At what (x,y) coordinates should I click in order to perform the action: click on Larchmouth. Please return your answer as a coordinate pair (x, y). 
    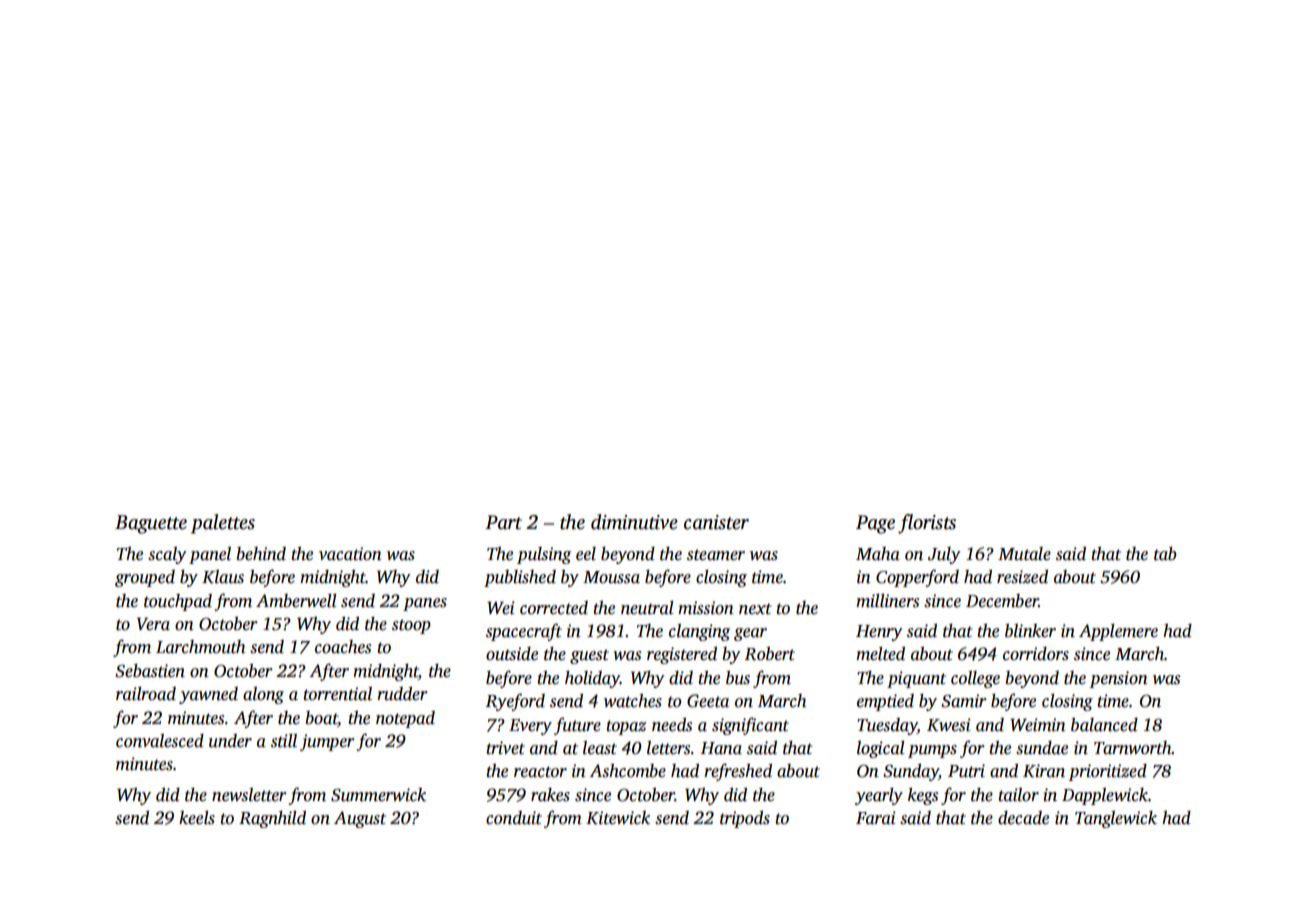
    Looking at the image, I should click on (200, 647).
